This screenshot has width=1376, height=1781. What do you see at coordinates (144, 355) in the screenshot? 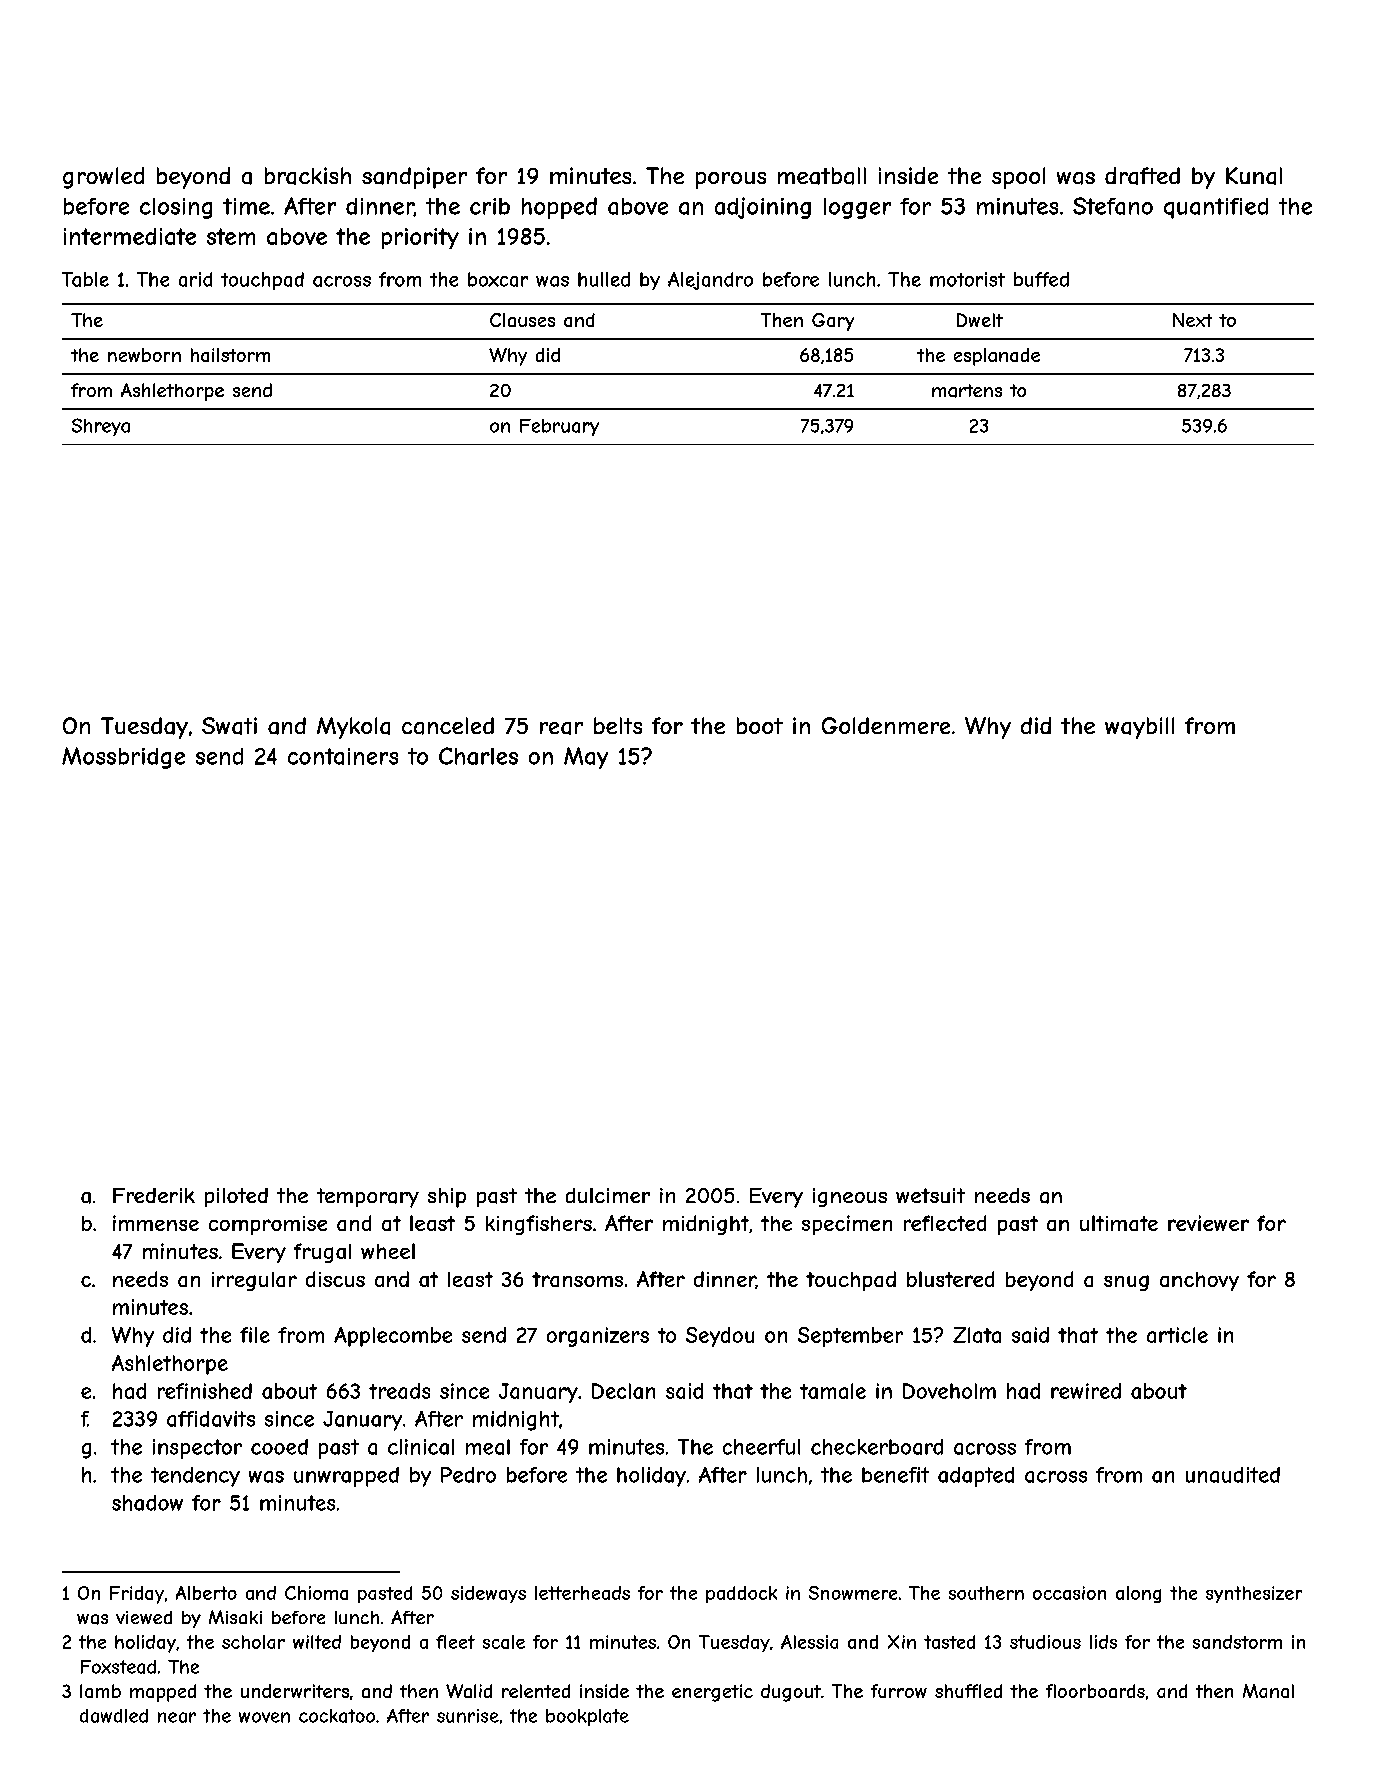
I see `newborn` at bounding box center [144, 355].
